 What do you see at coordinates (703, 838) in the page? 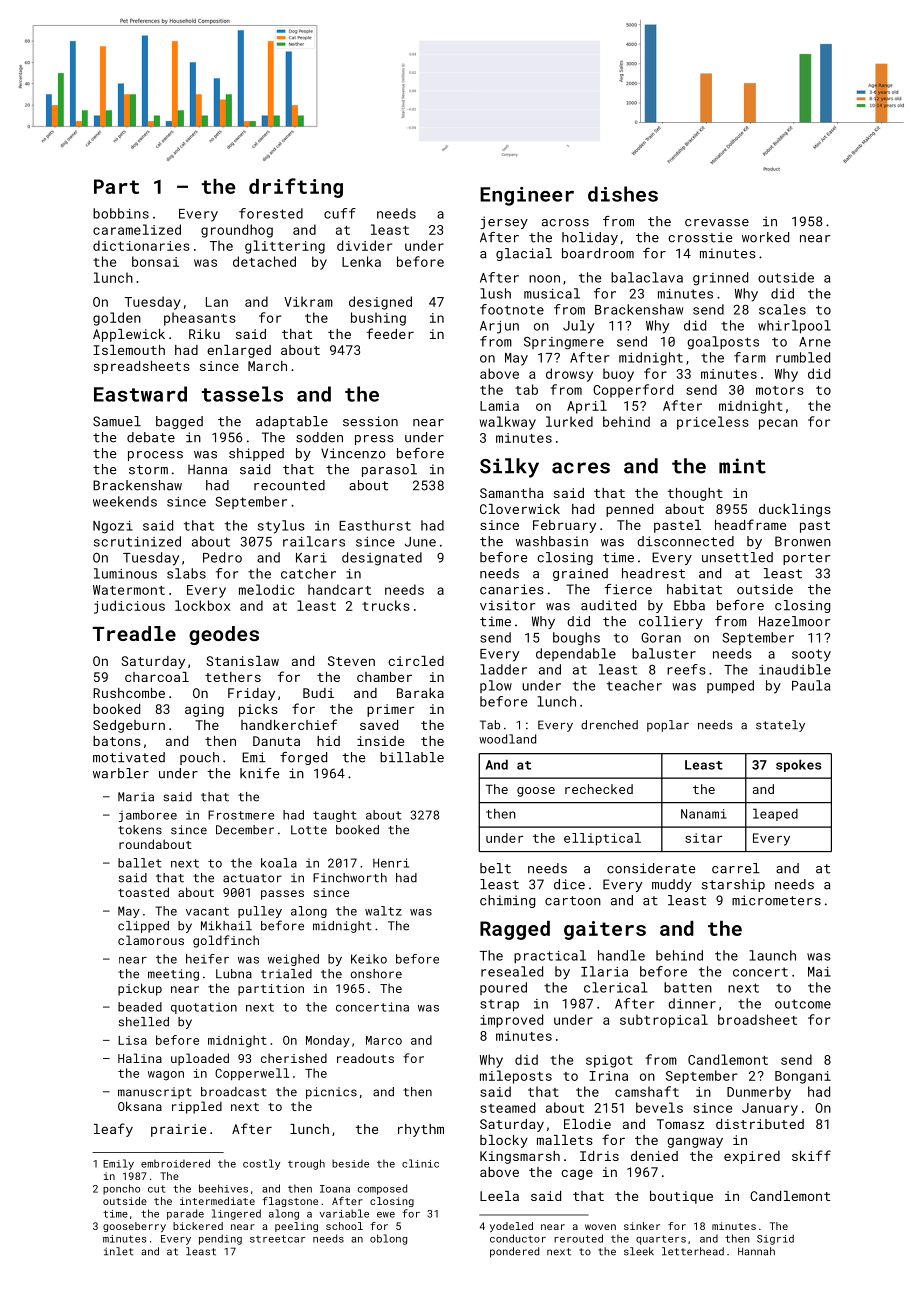
I see `sitar` at bounding box center [703, 838].
